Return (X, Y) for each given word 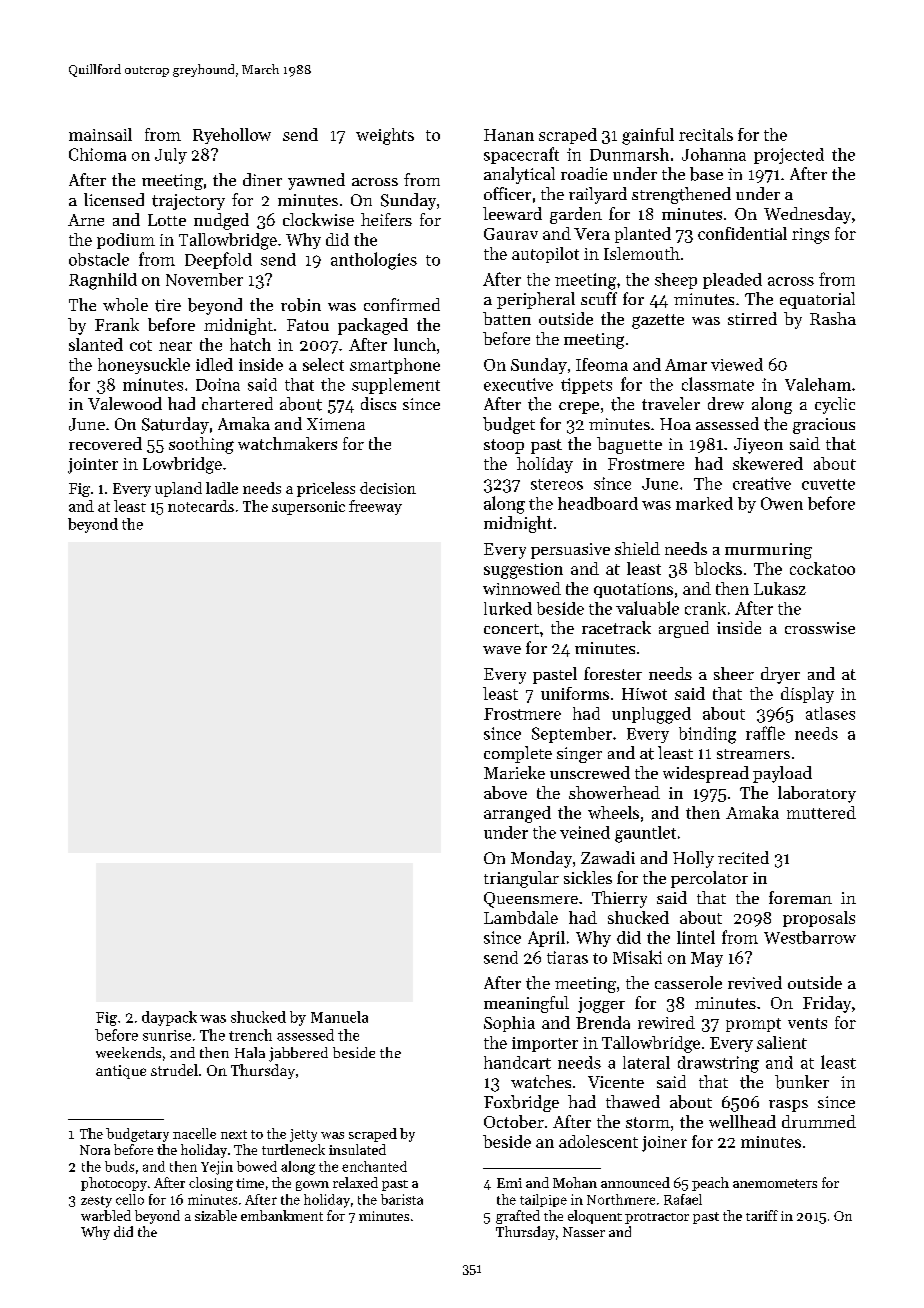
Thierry (619, 899)
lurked (508, 608)
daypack (169, 1018)
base (706, 174)
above (505, 792)
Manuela (339, 1017)
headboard (598, 503)
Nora (95, 1150)
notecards (201, 506)
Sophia (509, 1024)
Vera (592, 234)
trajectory (188, 202)
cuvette (828, 484)
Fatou (308, 325)
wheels (613, 812)
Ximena (336, 424)
